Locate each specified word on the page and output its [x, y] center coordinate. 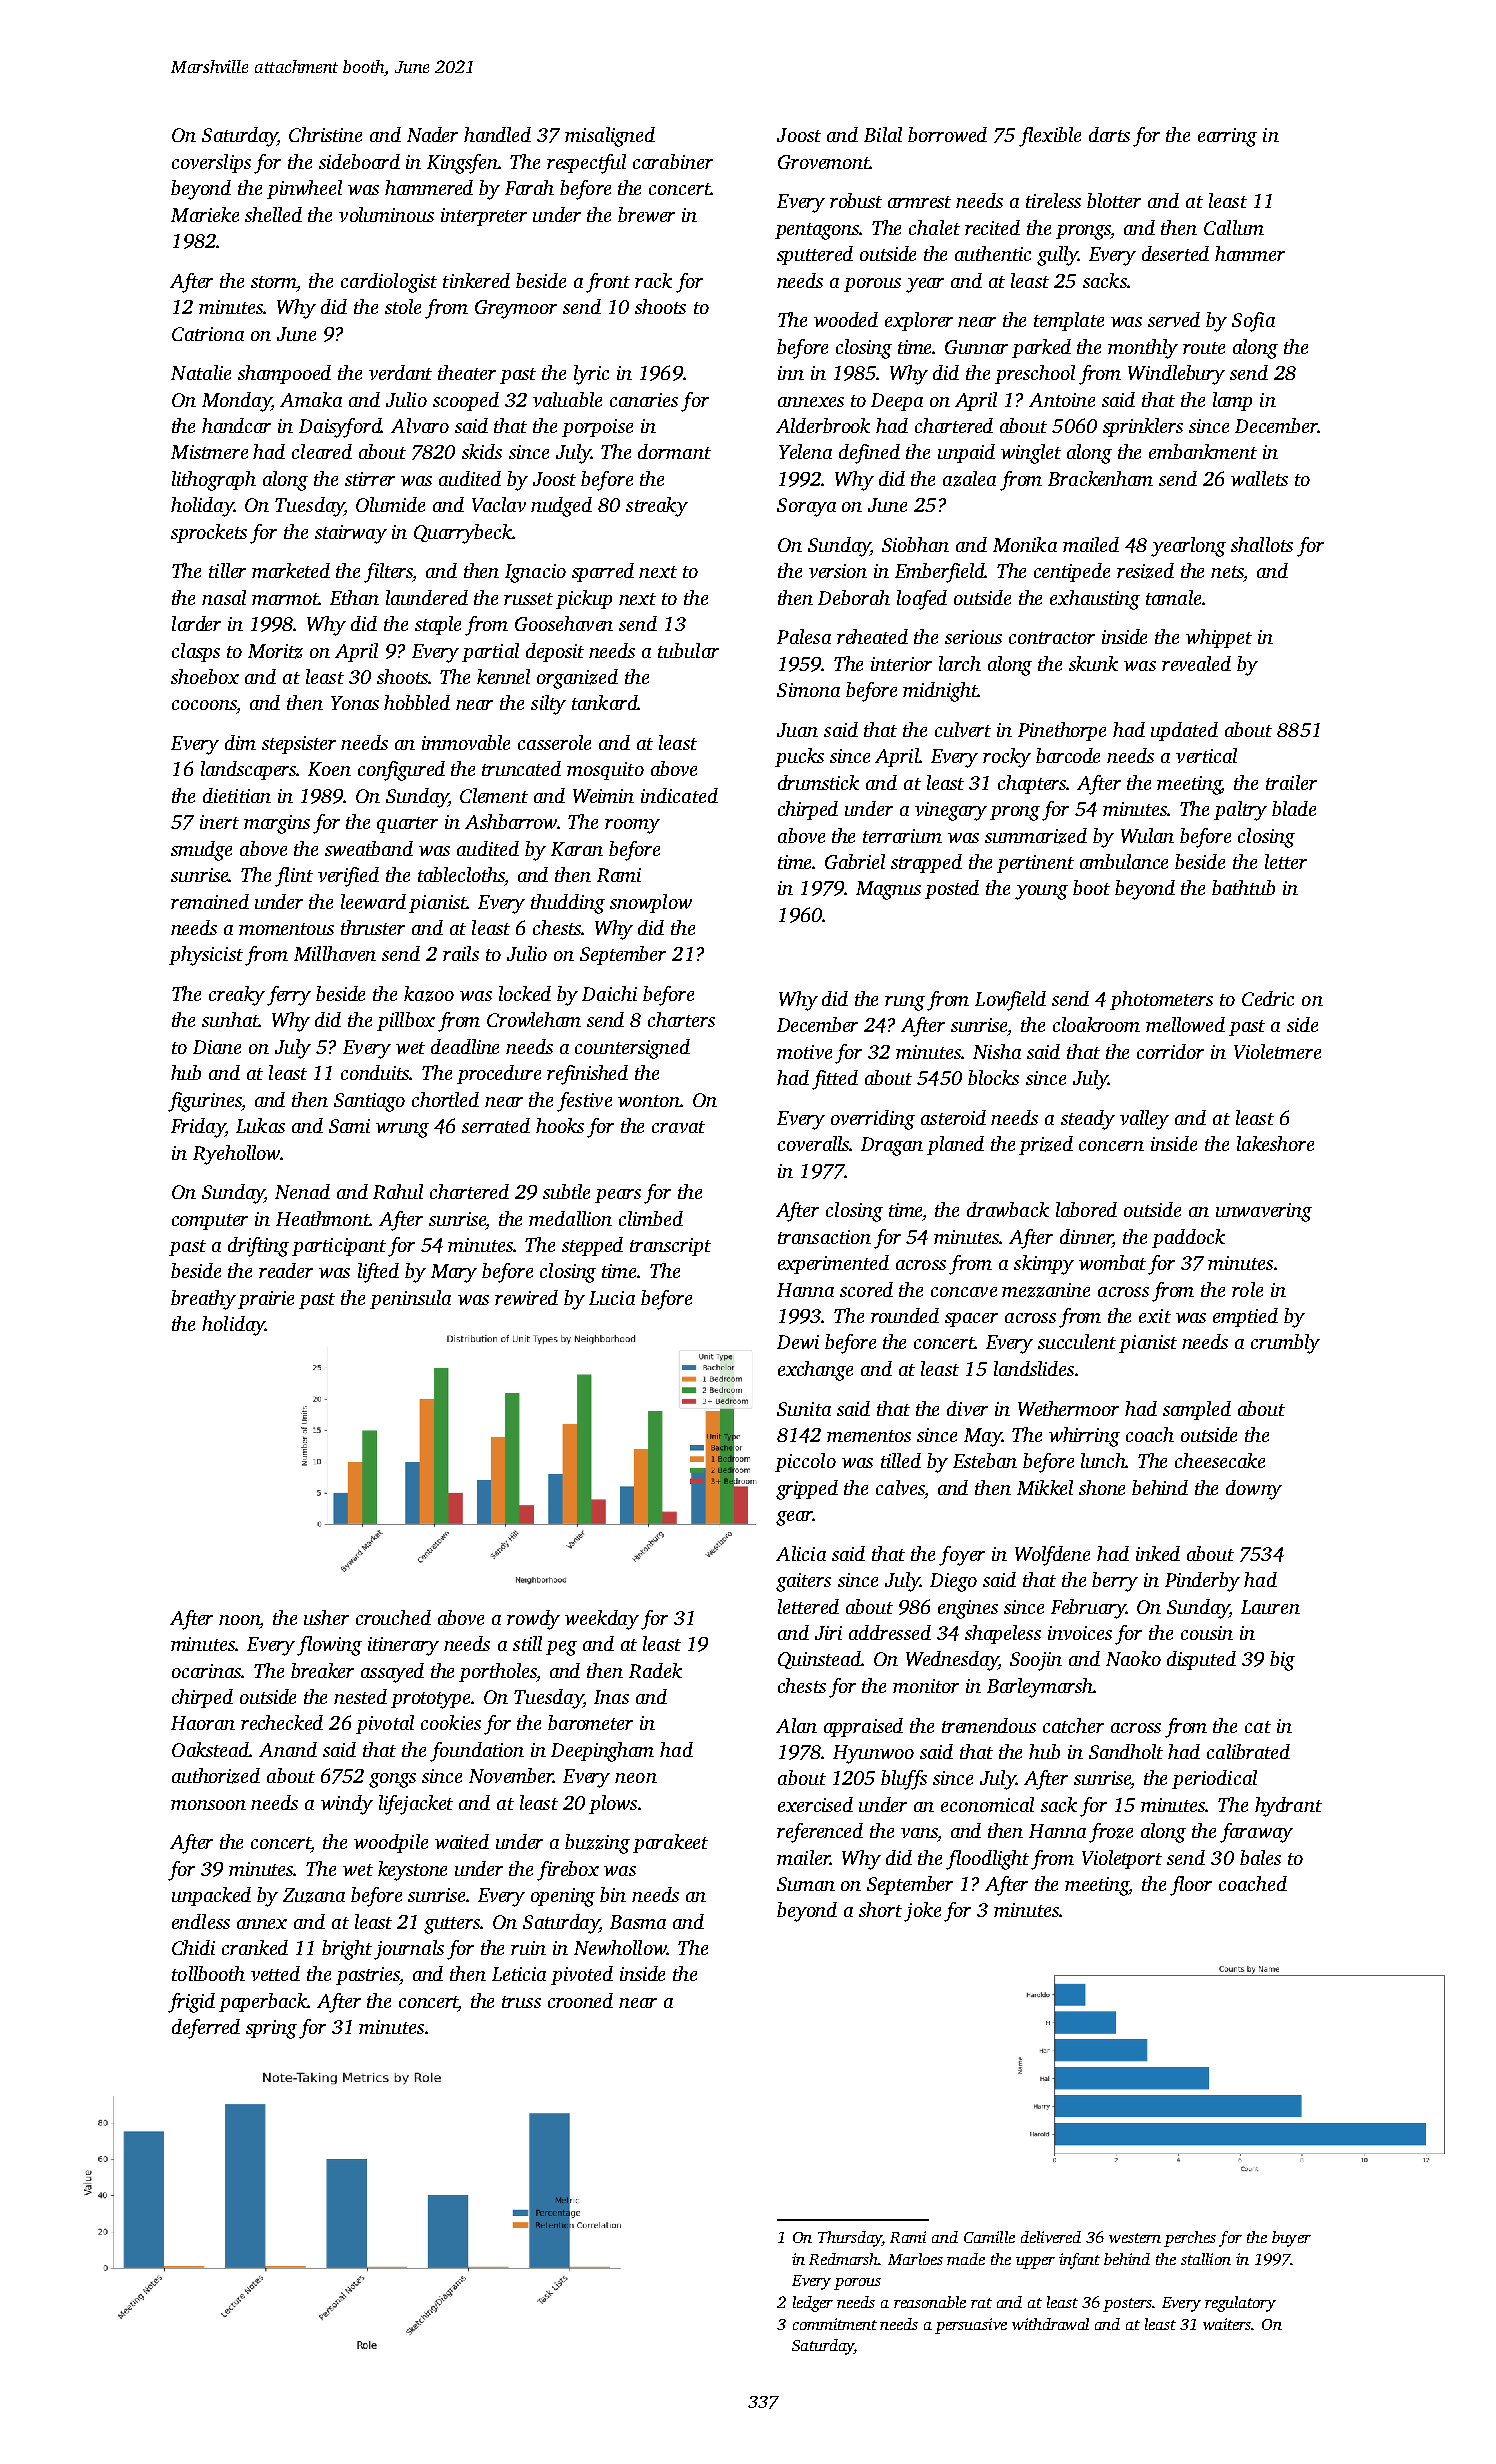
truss [521, 2002]
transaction [824, 1237]
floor [1191, 1886]
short [880, 1909]
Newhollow [620, 1947]
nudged [561, 507]
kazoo [429, 994]
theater [467, 372]
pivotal [385, 1724]
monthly [1143, 349]
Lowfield [1010, 1001]
